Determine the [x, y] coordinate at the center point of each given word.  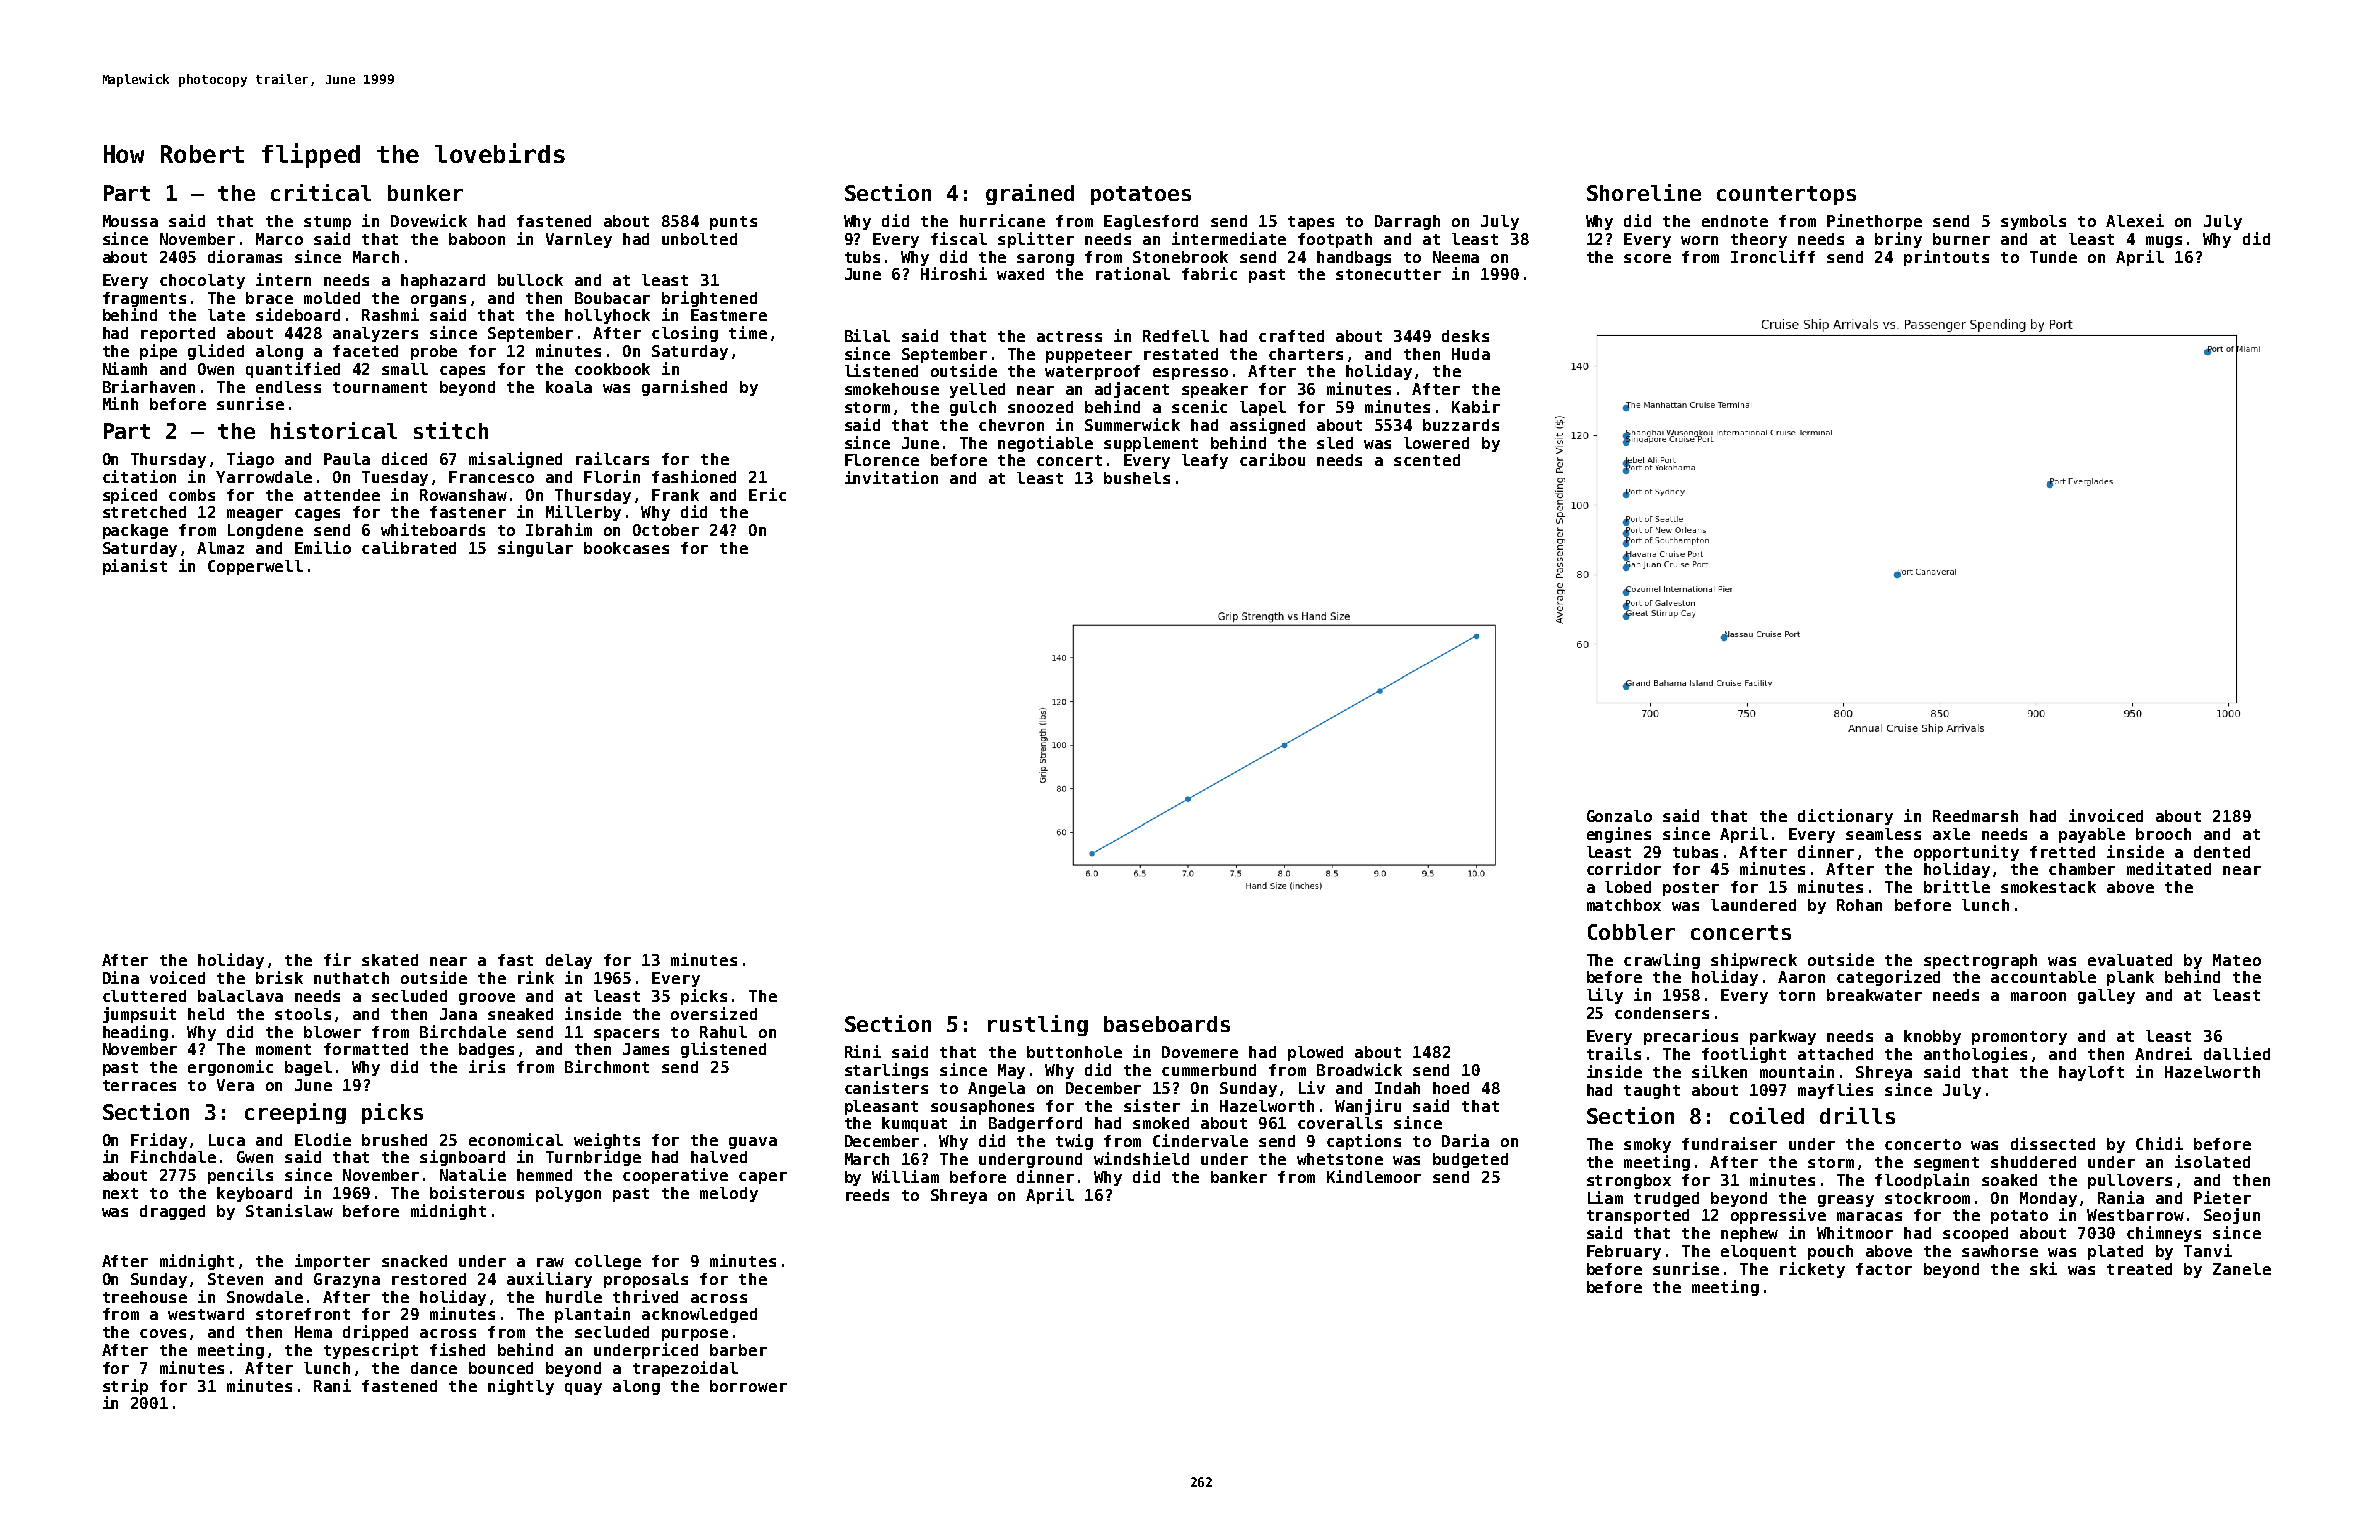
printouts [1946, 258]
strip [125, 1387]
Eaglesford [1151, 222]
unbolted [699, 239]
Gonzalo [1619, 816]
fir [337, 959]
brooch [2163, 834]
